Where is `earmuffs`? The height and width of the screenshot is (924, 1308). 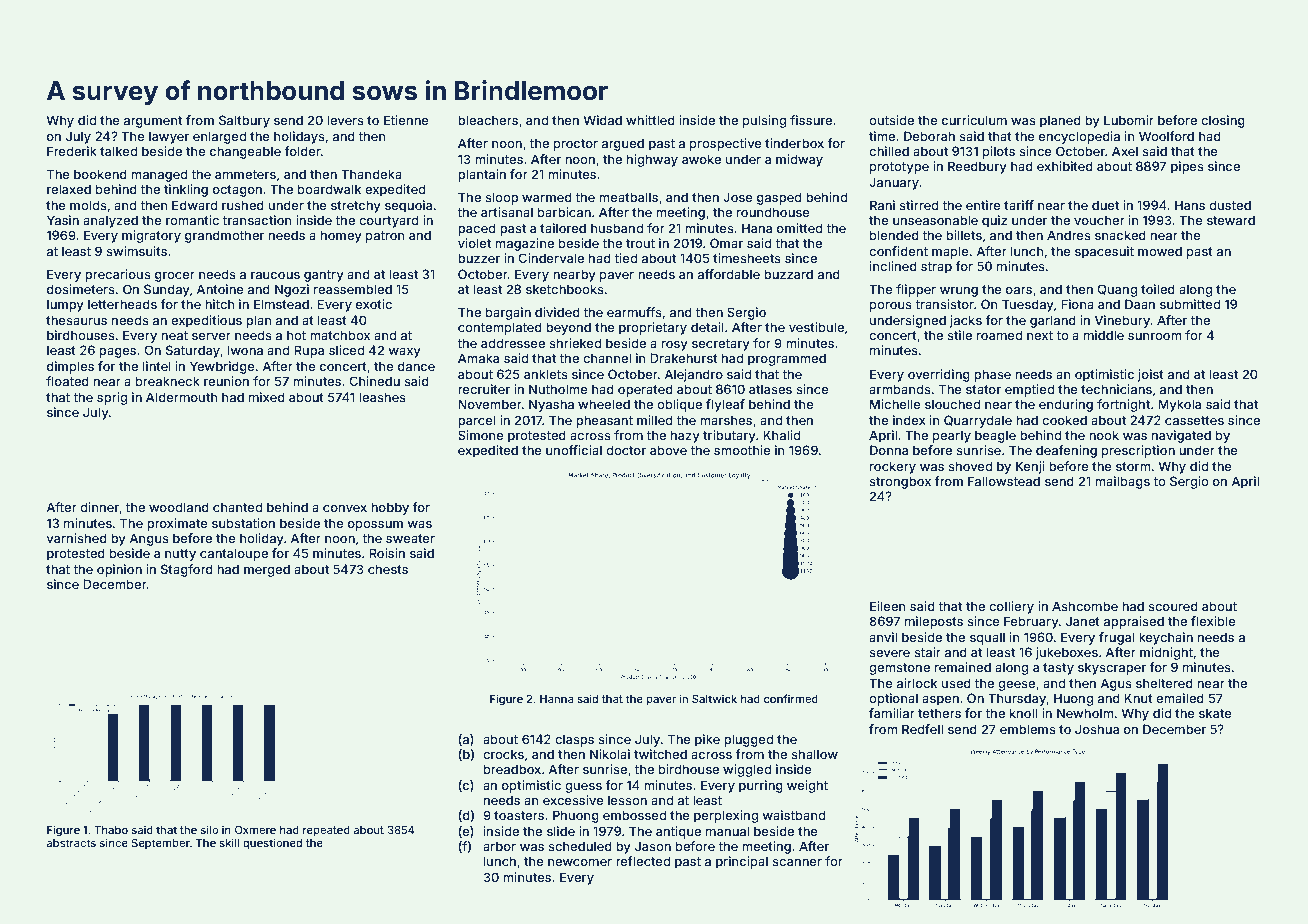 earmuffs is located at coordinates (634, 312).
